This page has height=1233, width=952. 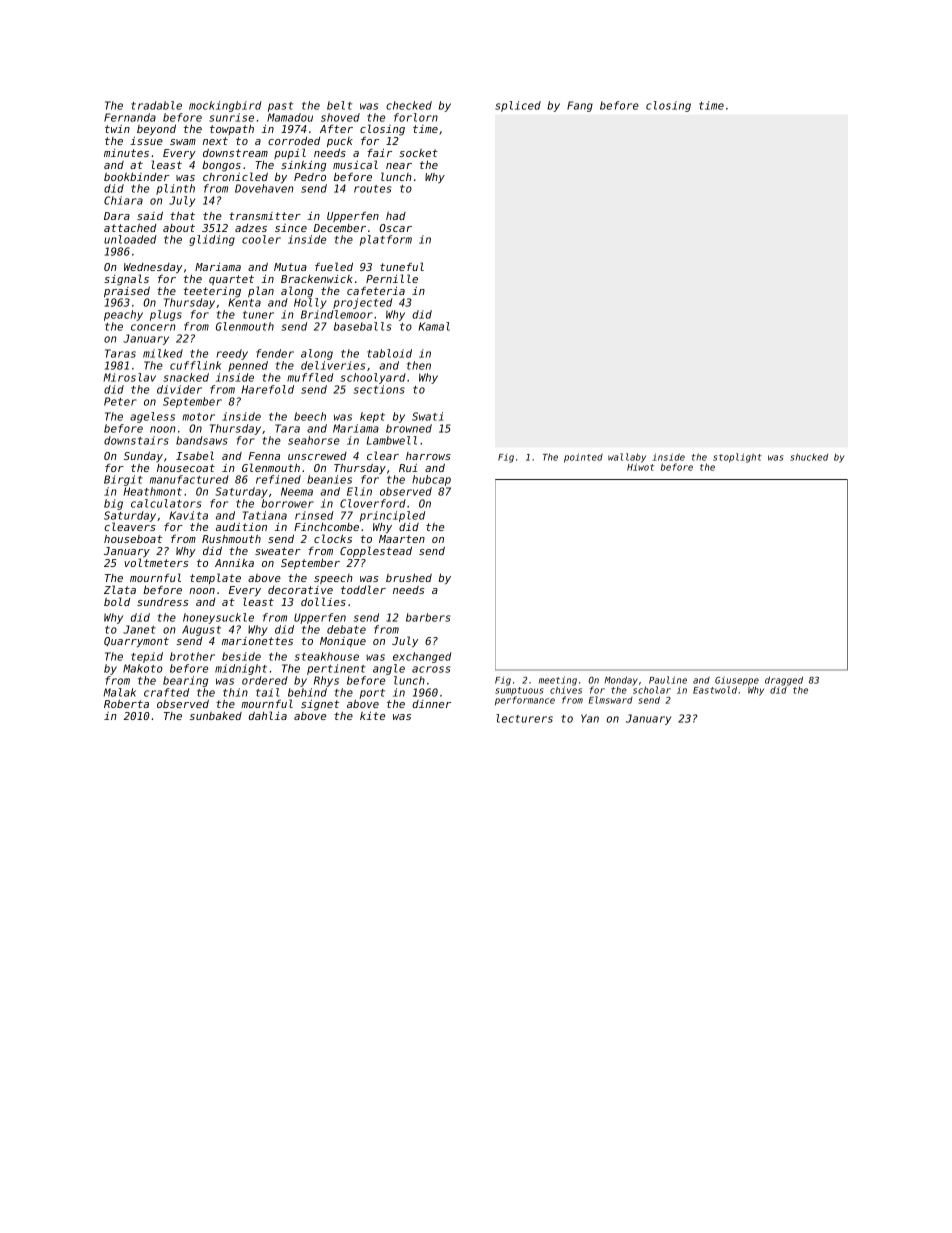 What do you see at coordinates (431, 704) in the page?
I see `dinner` at bounding box center [431, 704].
